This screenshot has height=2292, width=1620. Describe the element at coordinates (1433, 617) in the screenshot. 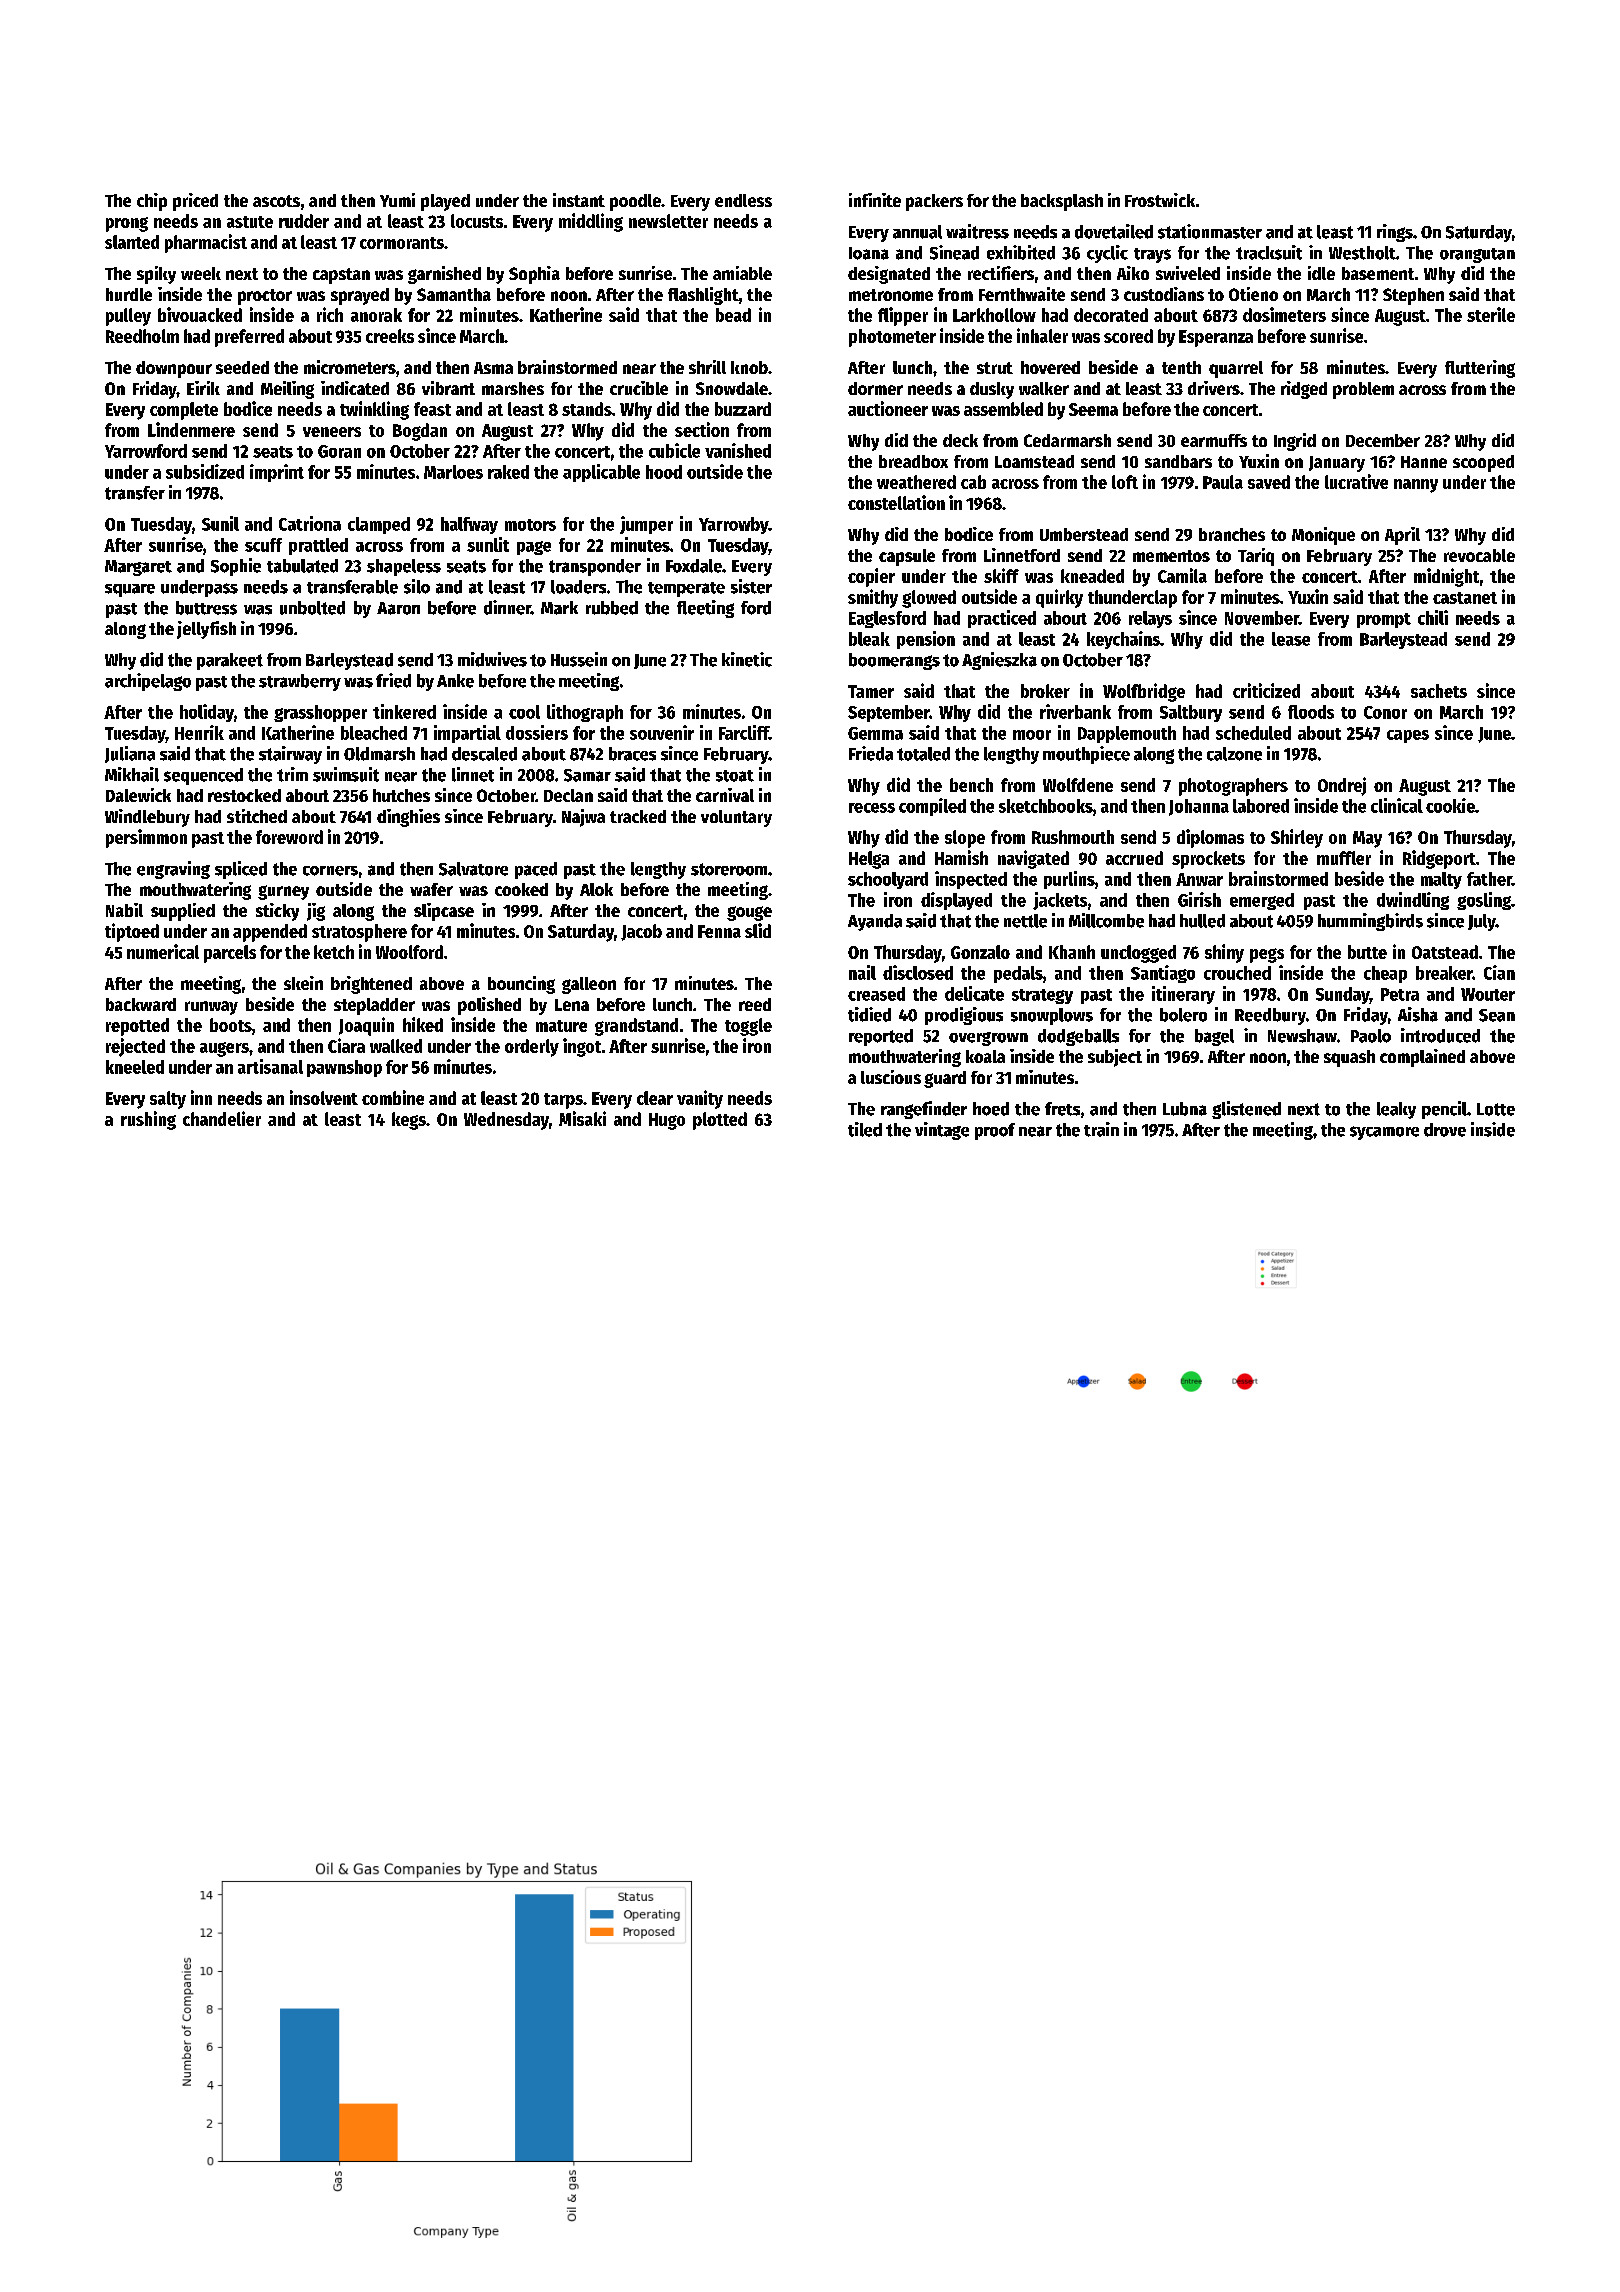

I see `chili` at that location.
